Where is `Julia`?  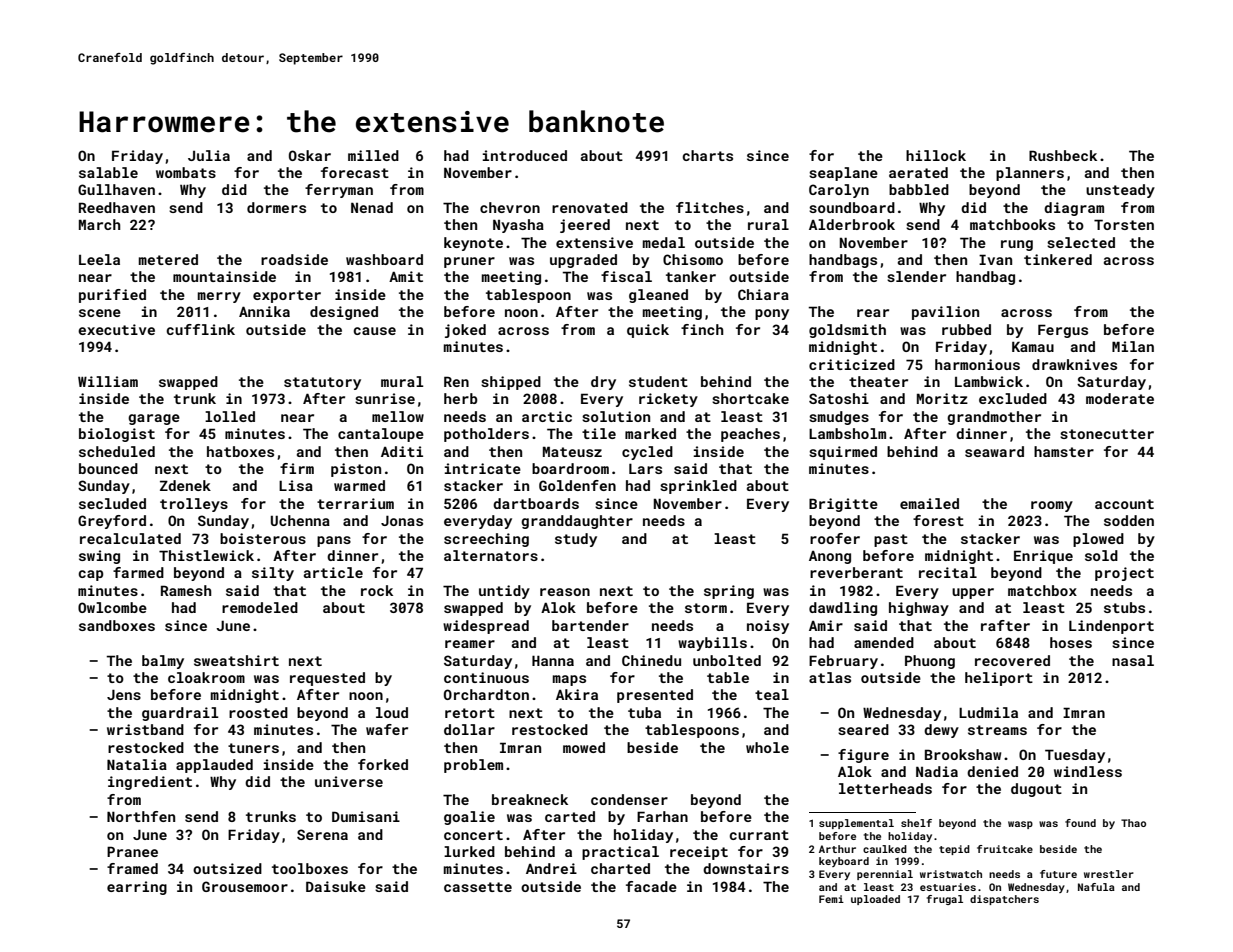 Julia is located at coordinates (209, 155).
